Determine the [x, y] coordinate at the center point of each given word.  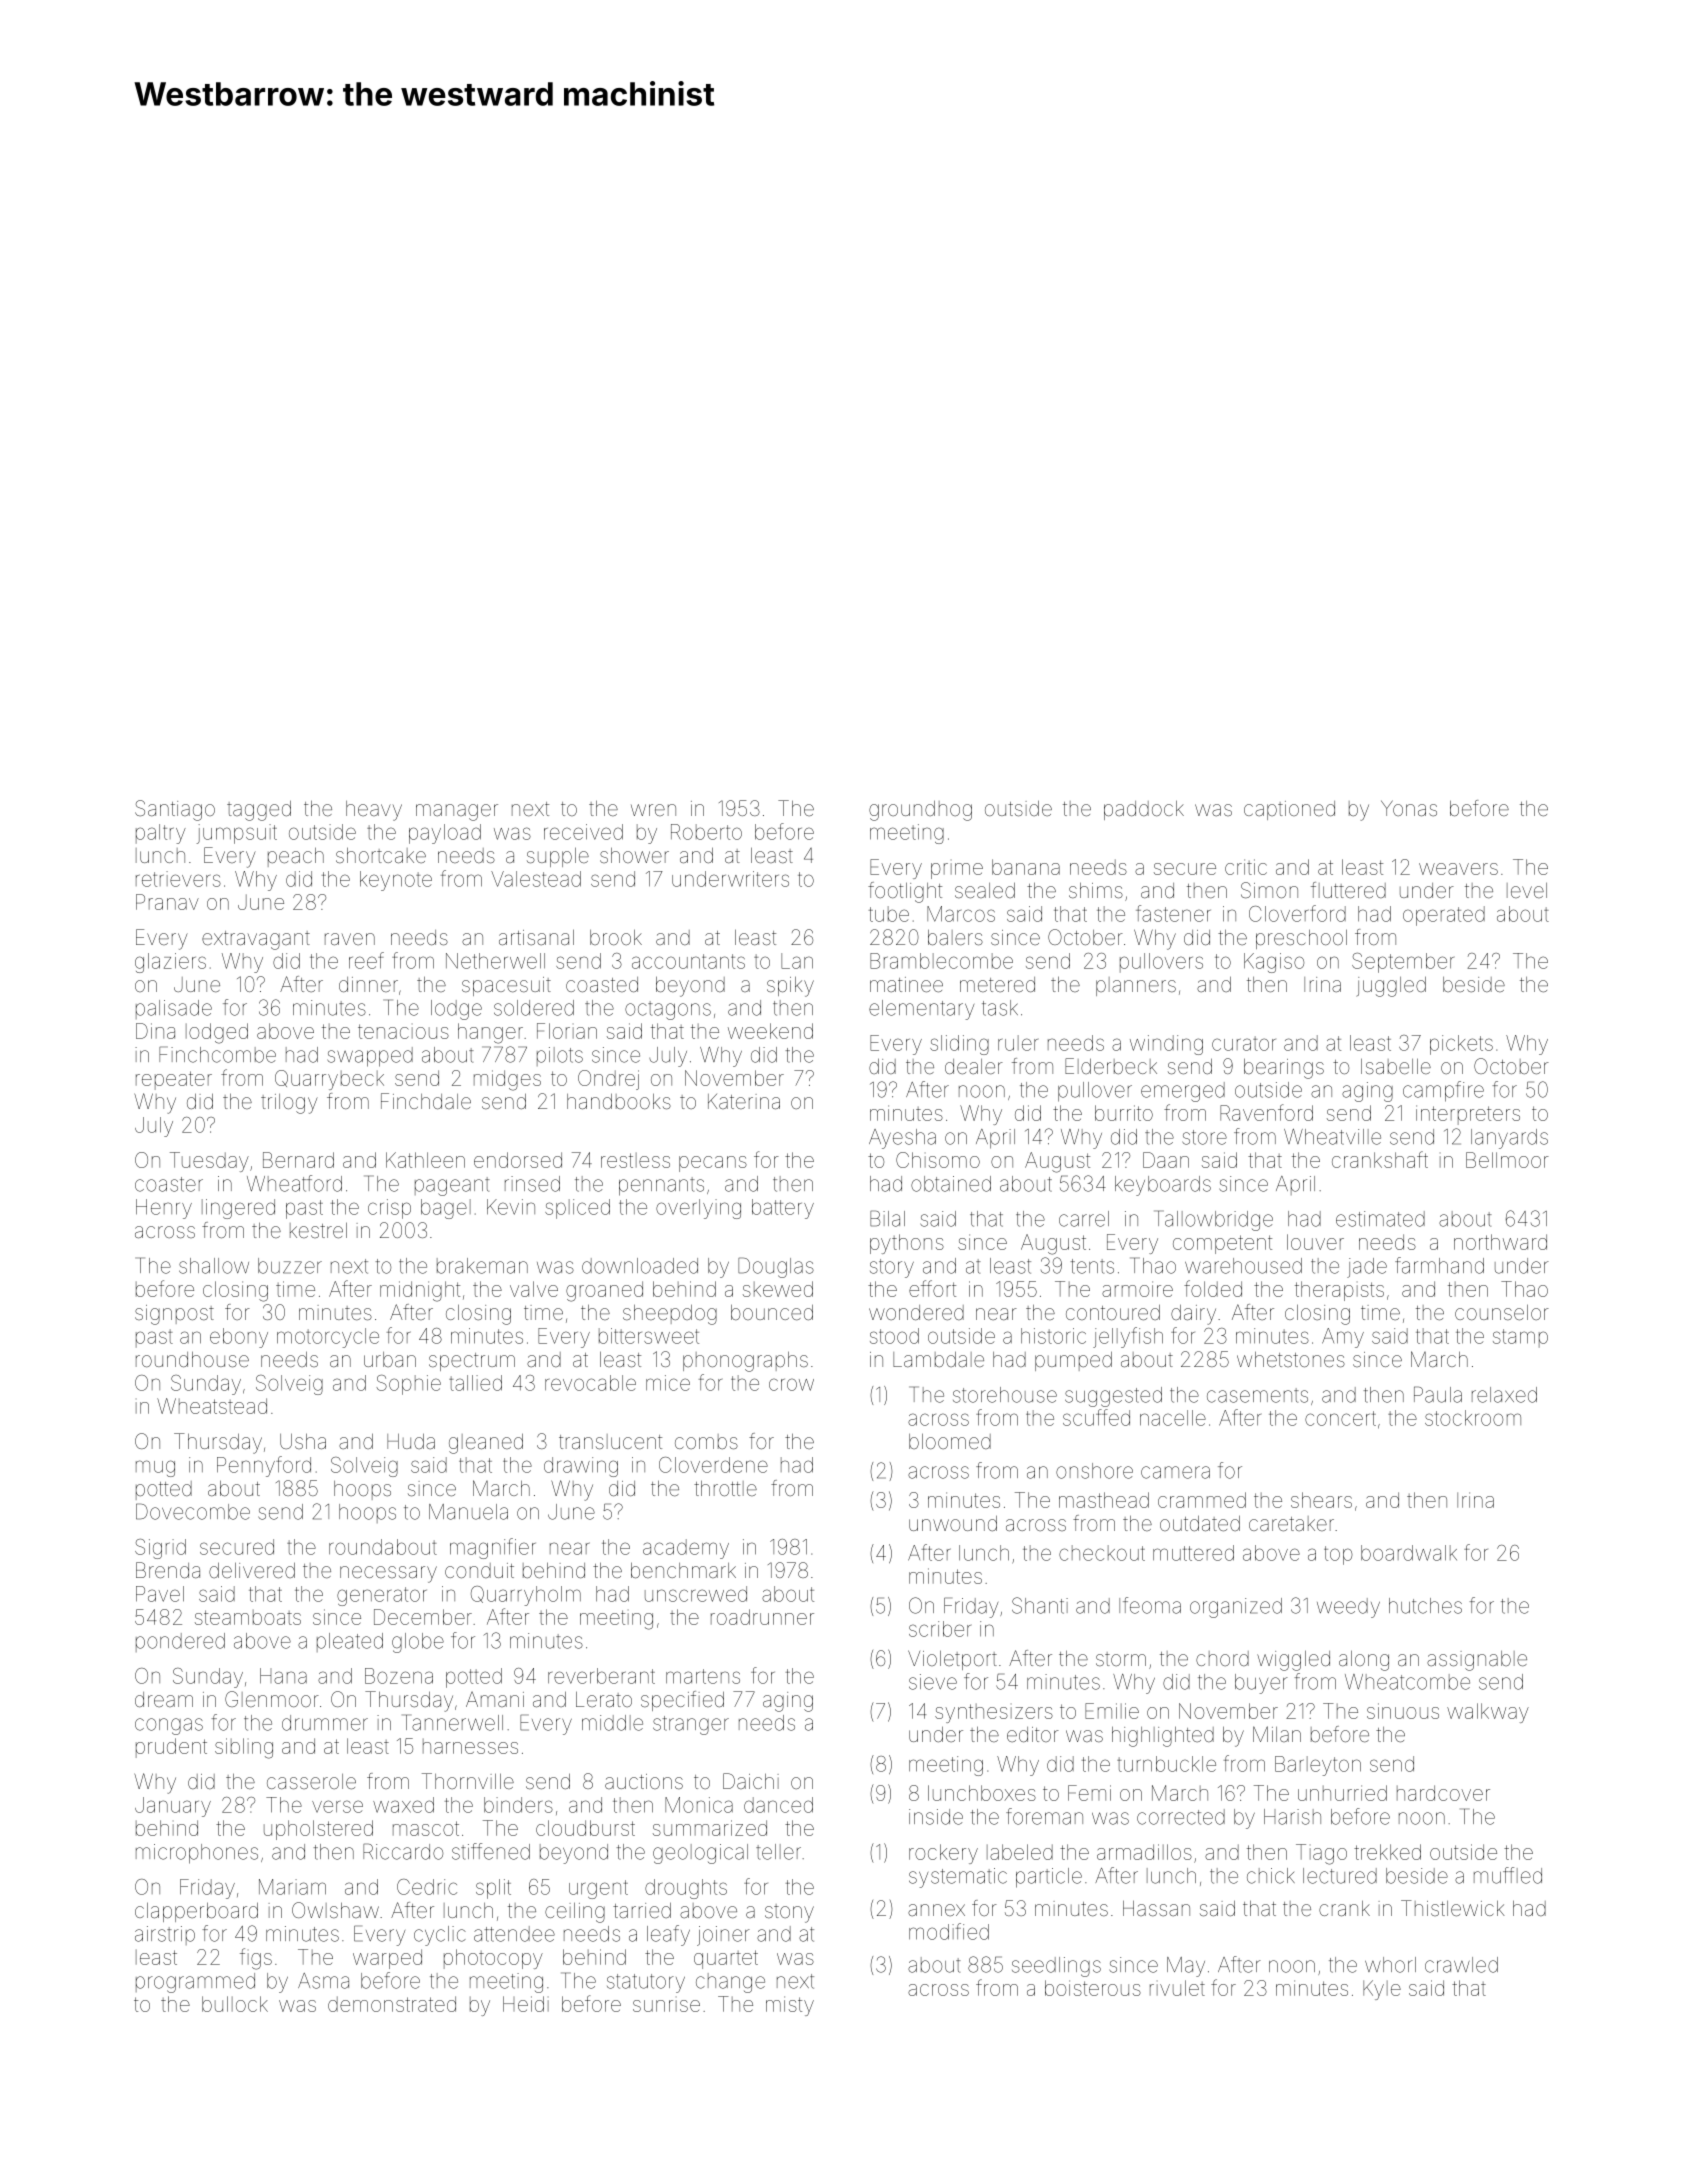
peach [296, 857]
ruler [1018, 1043]
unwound [953, 1523]
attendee [514, 1934]
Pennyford [264, 1466]
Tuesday [209, 1162]
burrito [1124, 1113]
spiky [790, 987]
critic [1246, 867]
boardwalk [1409, 1553]
